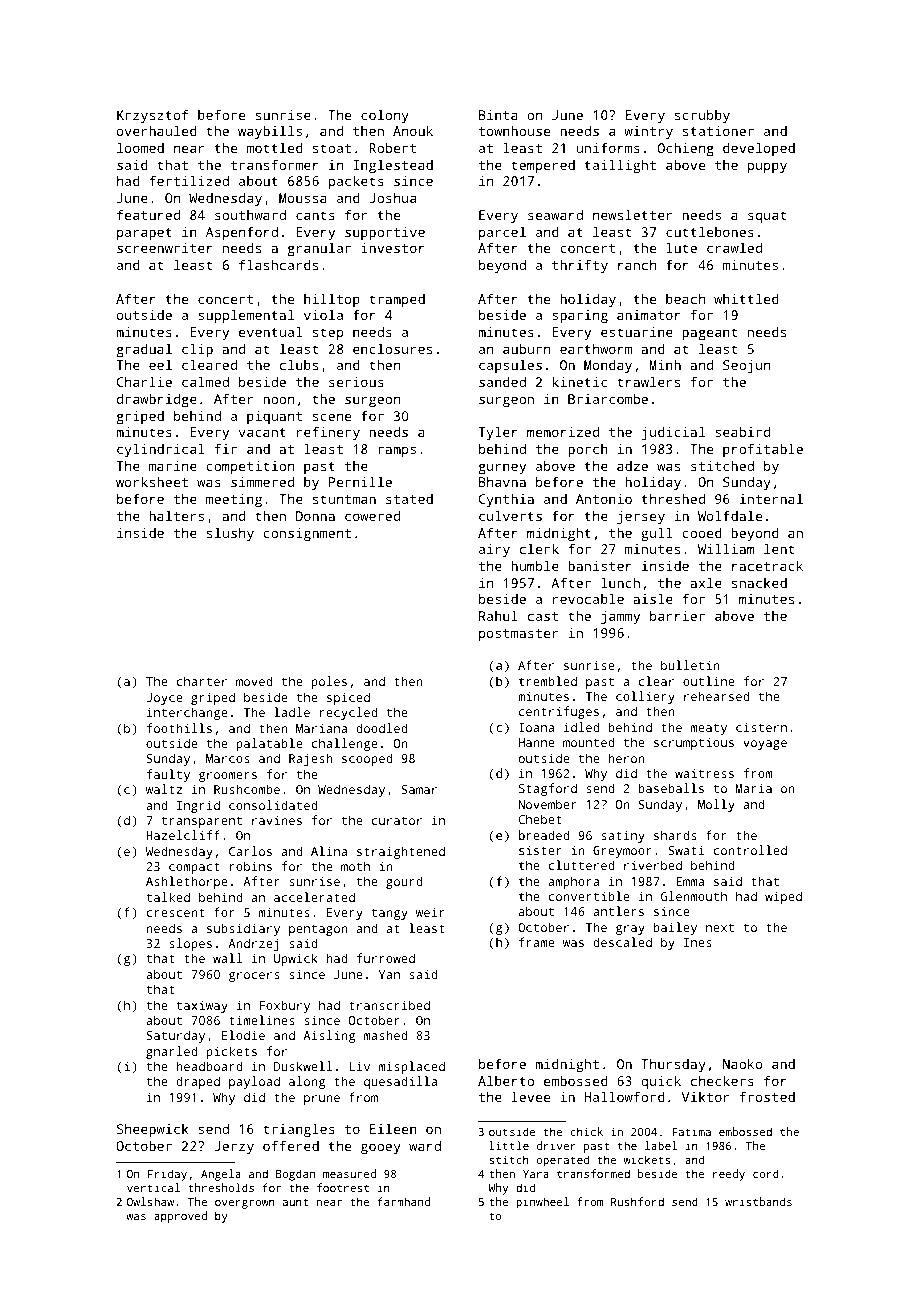  I want to click on colony, so click(385, 116).
